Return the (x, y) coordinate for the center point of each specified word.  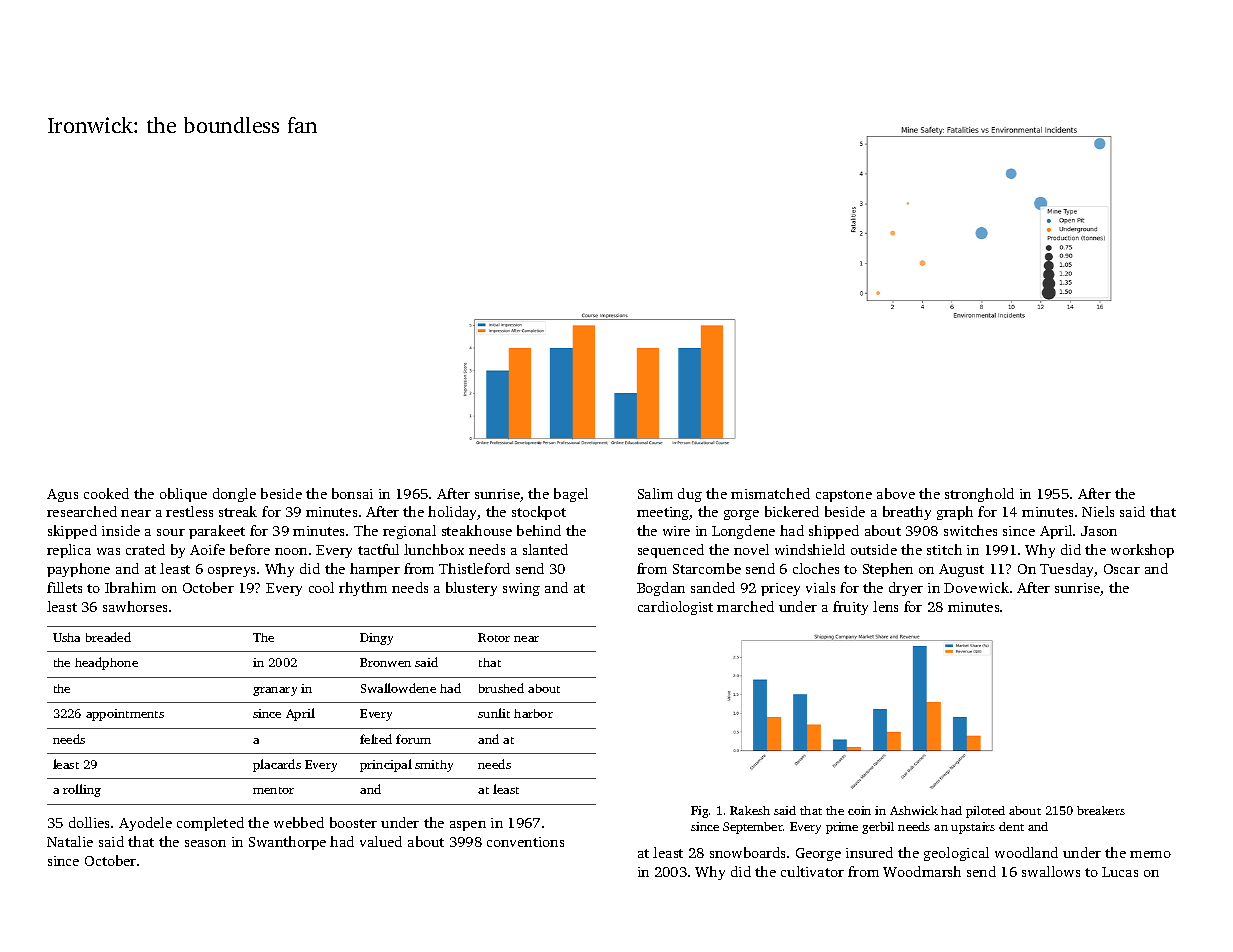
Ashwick (914, 810)
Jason (1099, 531)
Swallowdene (398, 688)
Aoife (207, 549)
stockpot (539, 513)
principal (386, 765)
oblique (183, 495)
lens (885, 606)
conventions (525, 842)
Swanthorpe (287, 843)
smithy (434, 766)
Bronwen (385, 662)
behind (539, 530)
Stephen (888, 570)
